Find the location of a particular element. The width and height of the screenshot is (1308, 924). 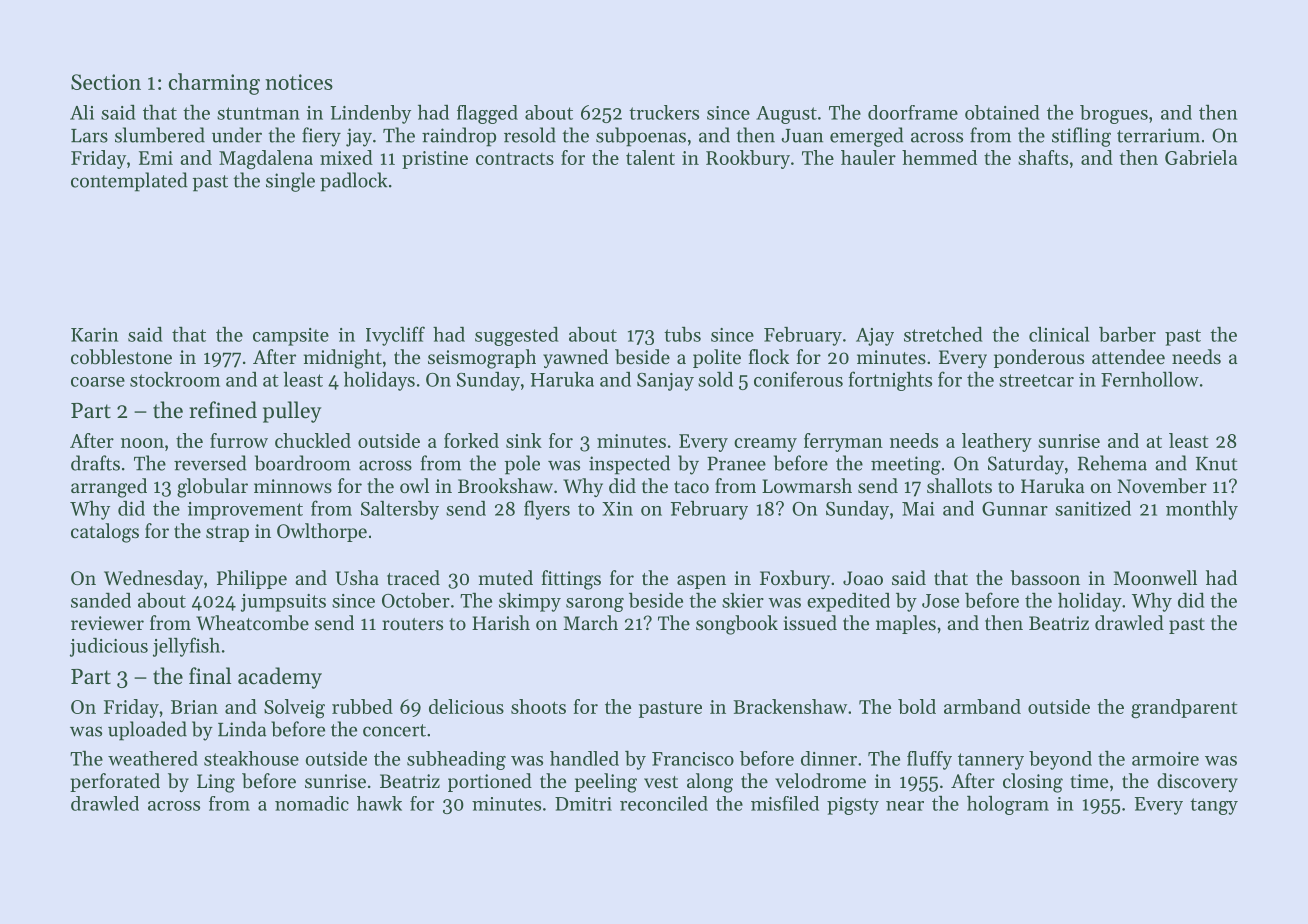

tubs is located at coordinates (682, 334).
